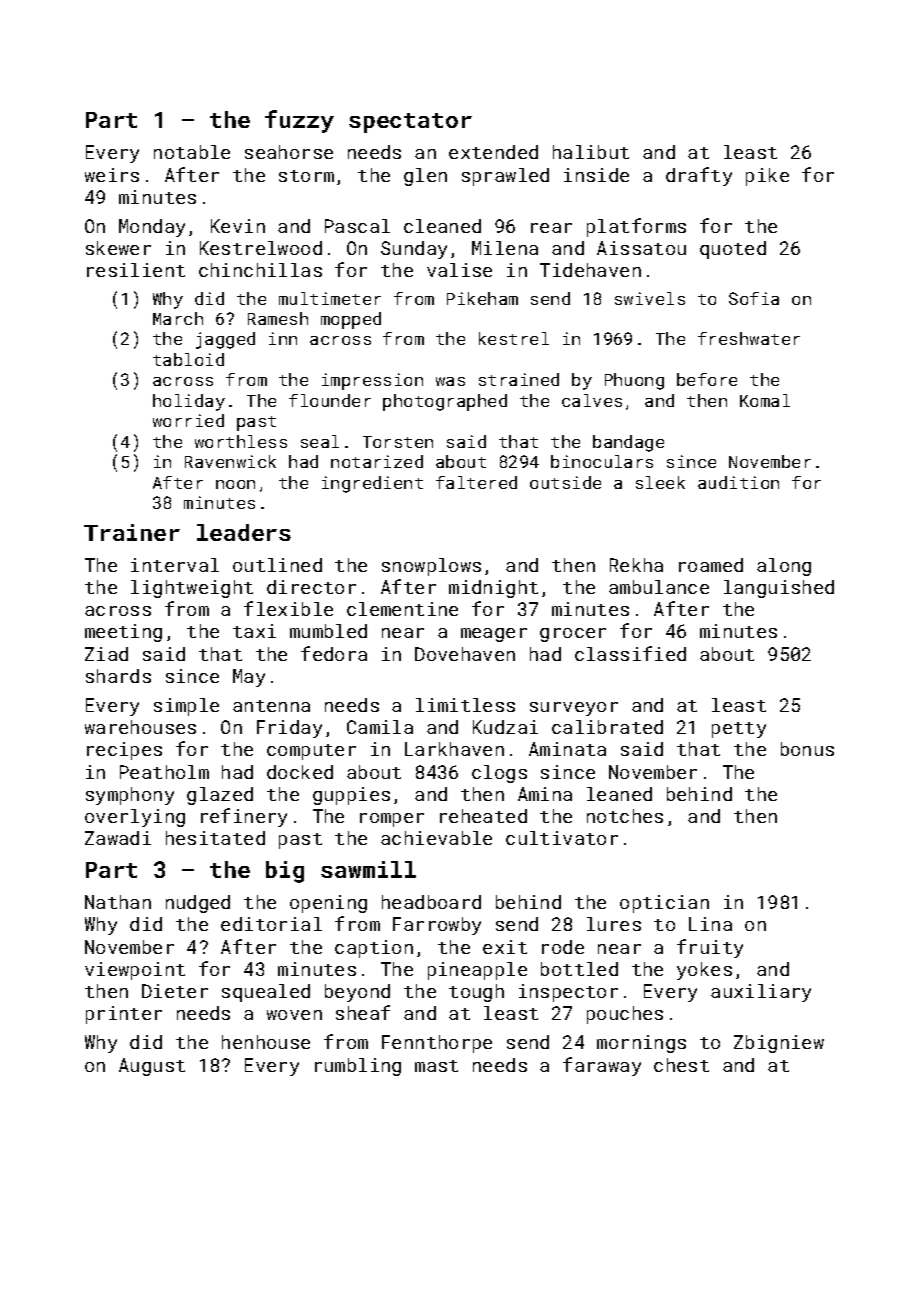  Describe the element at coordinates (505, 947) in the screenshot. I see `exit` at that location.
